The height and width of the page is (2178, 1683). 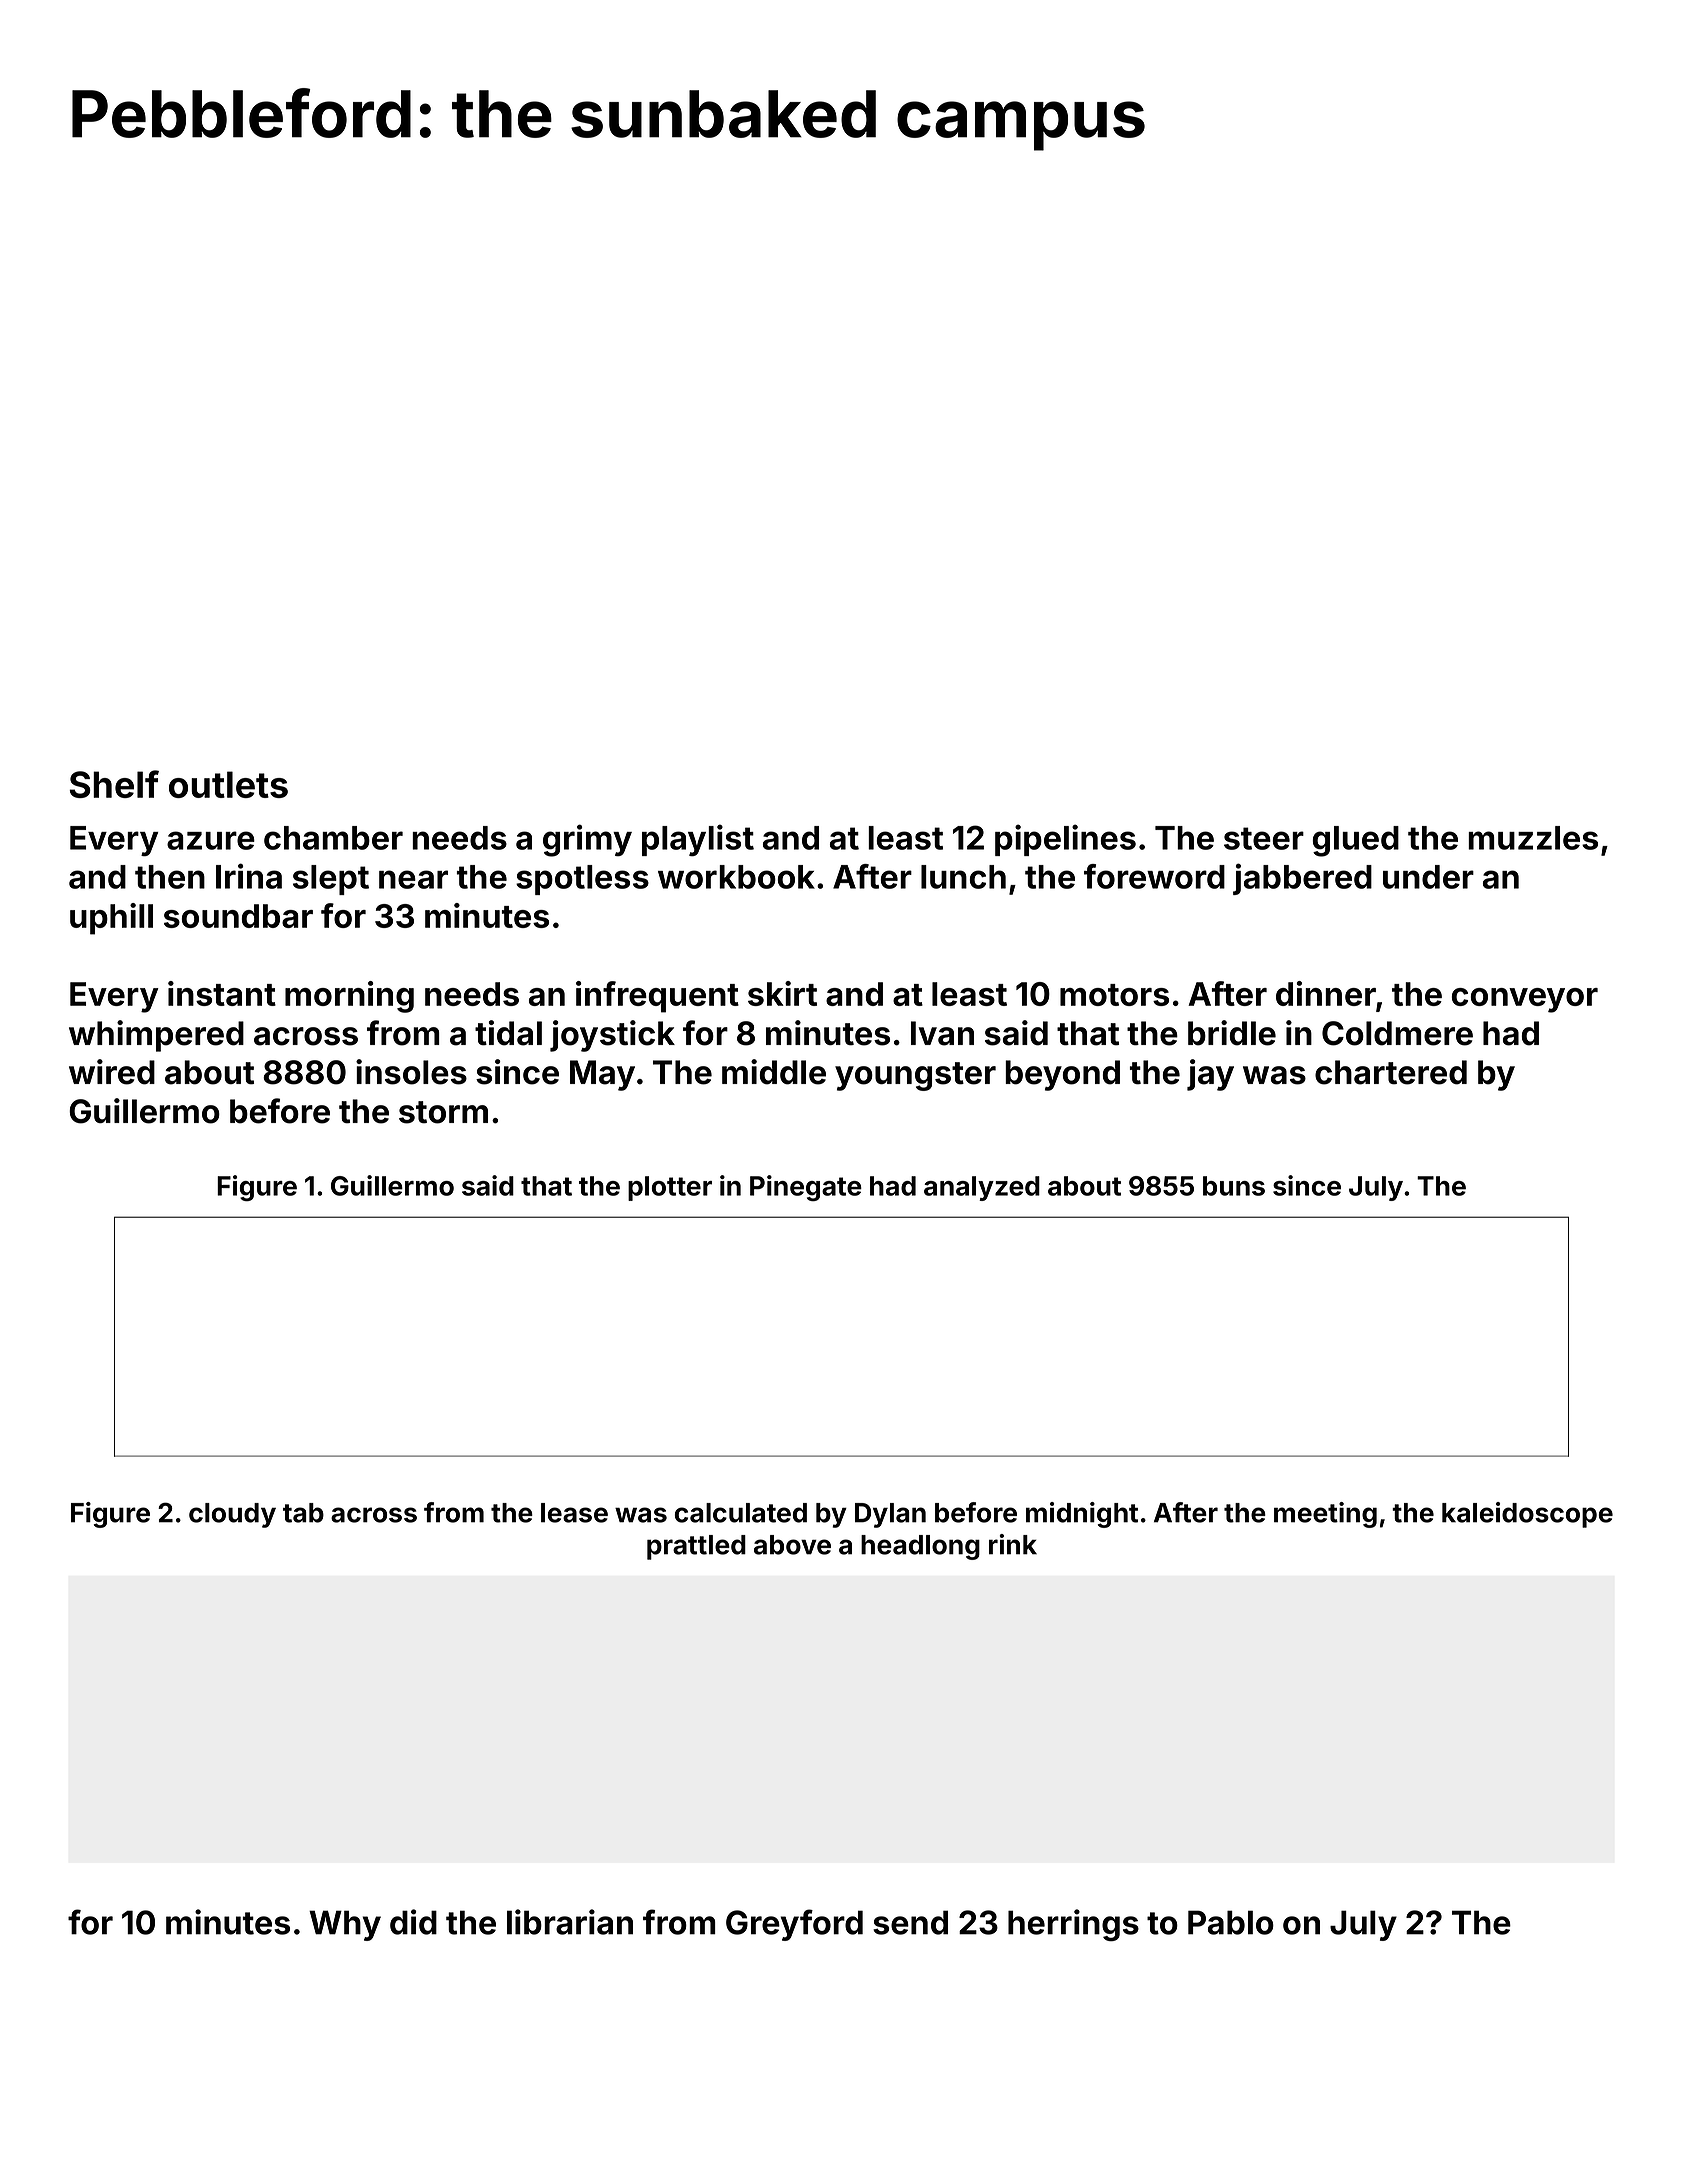 I want to click on meeting, so click(x=1325, y=1515).
